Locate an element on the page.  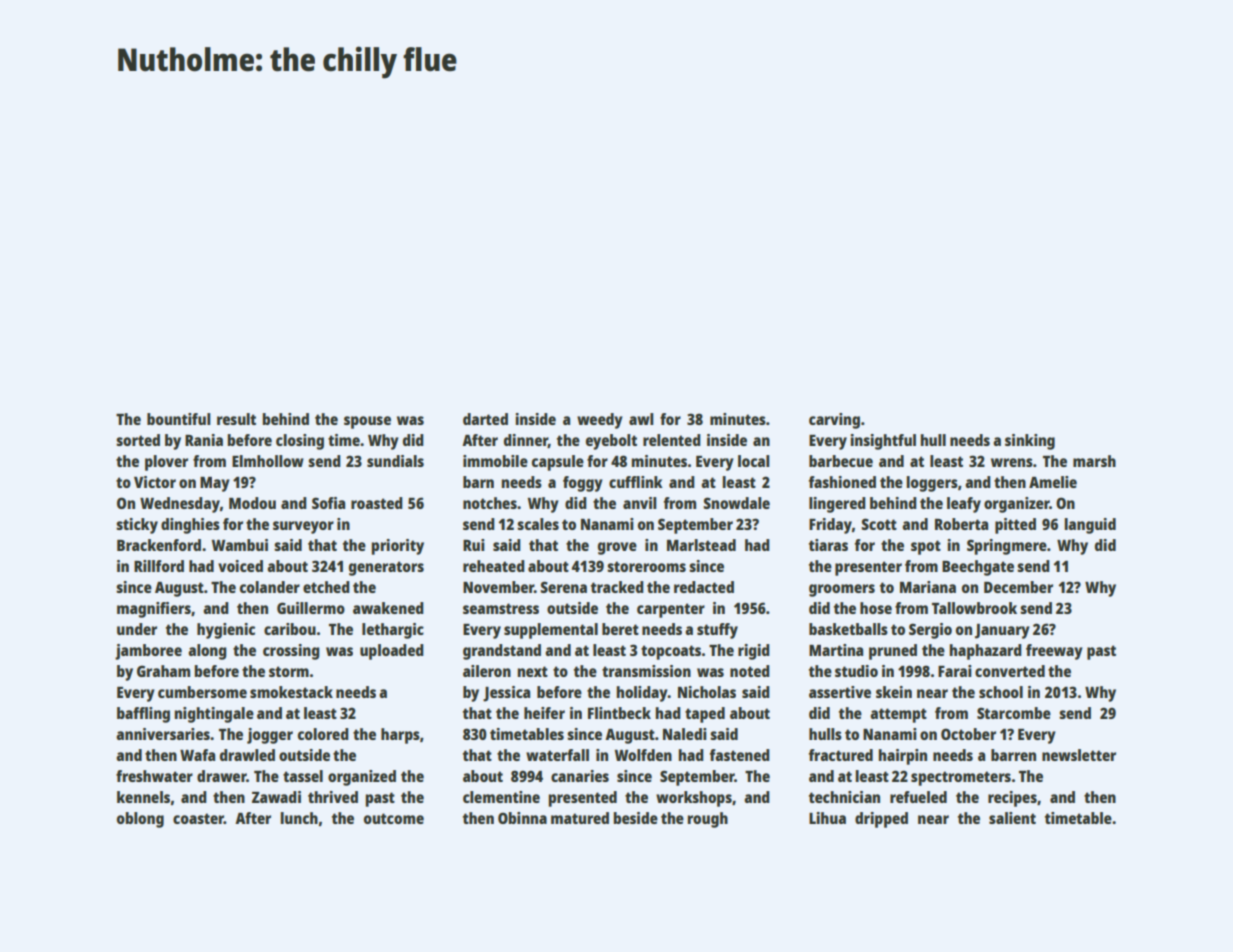
holiday is located at coordinates (642, 694).
